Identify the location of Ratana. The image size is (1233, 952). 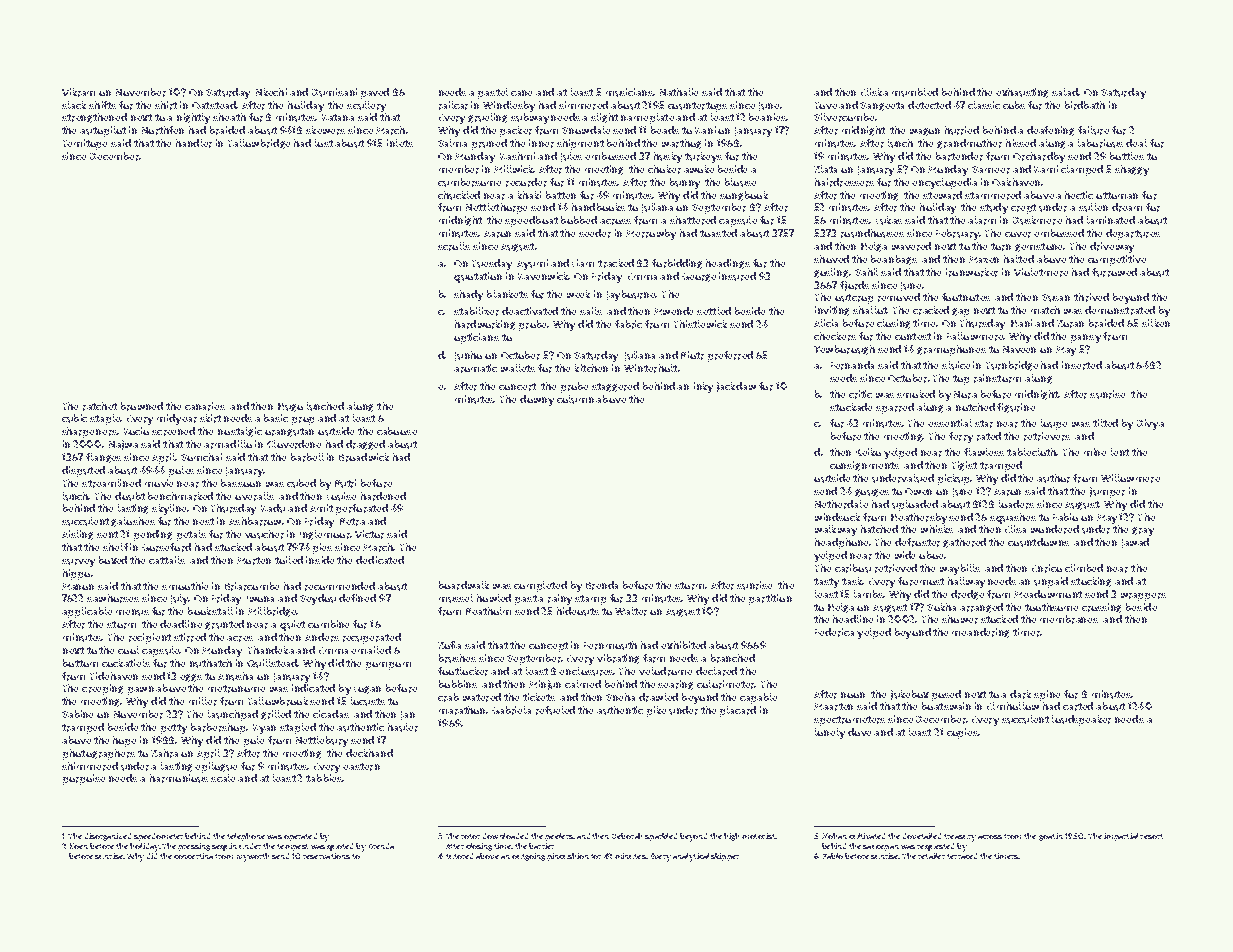
(338, 117).
